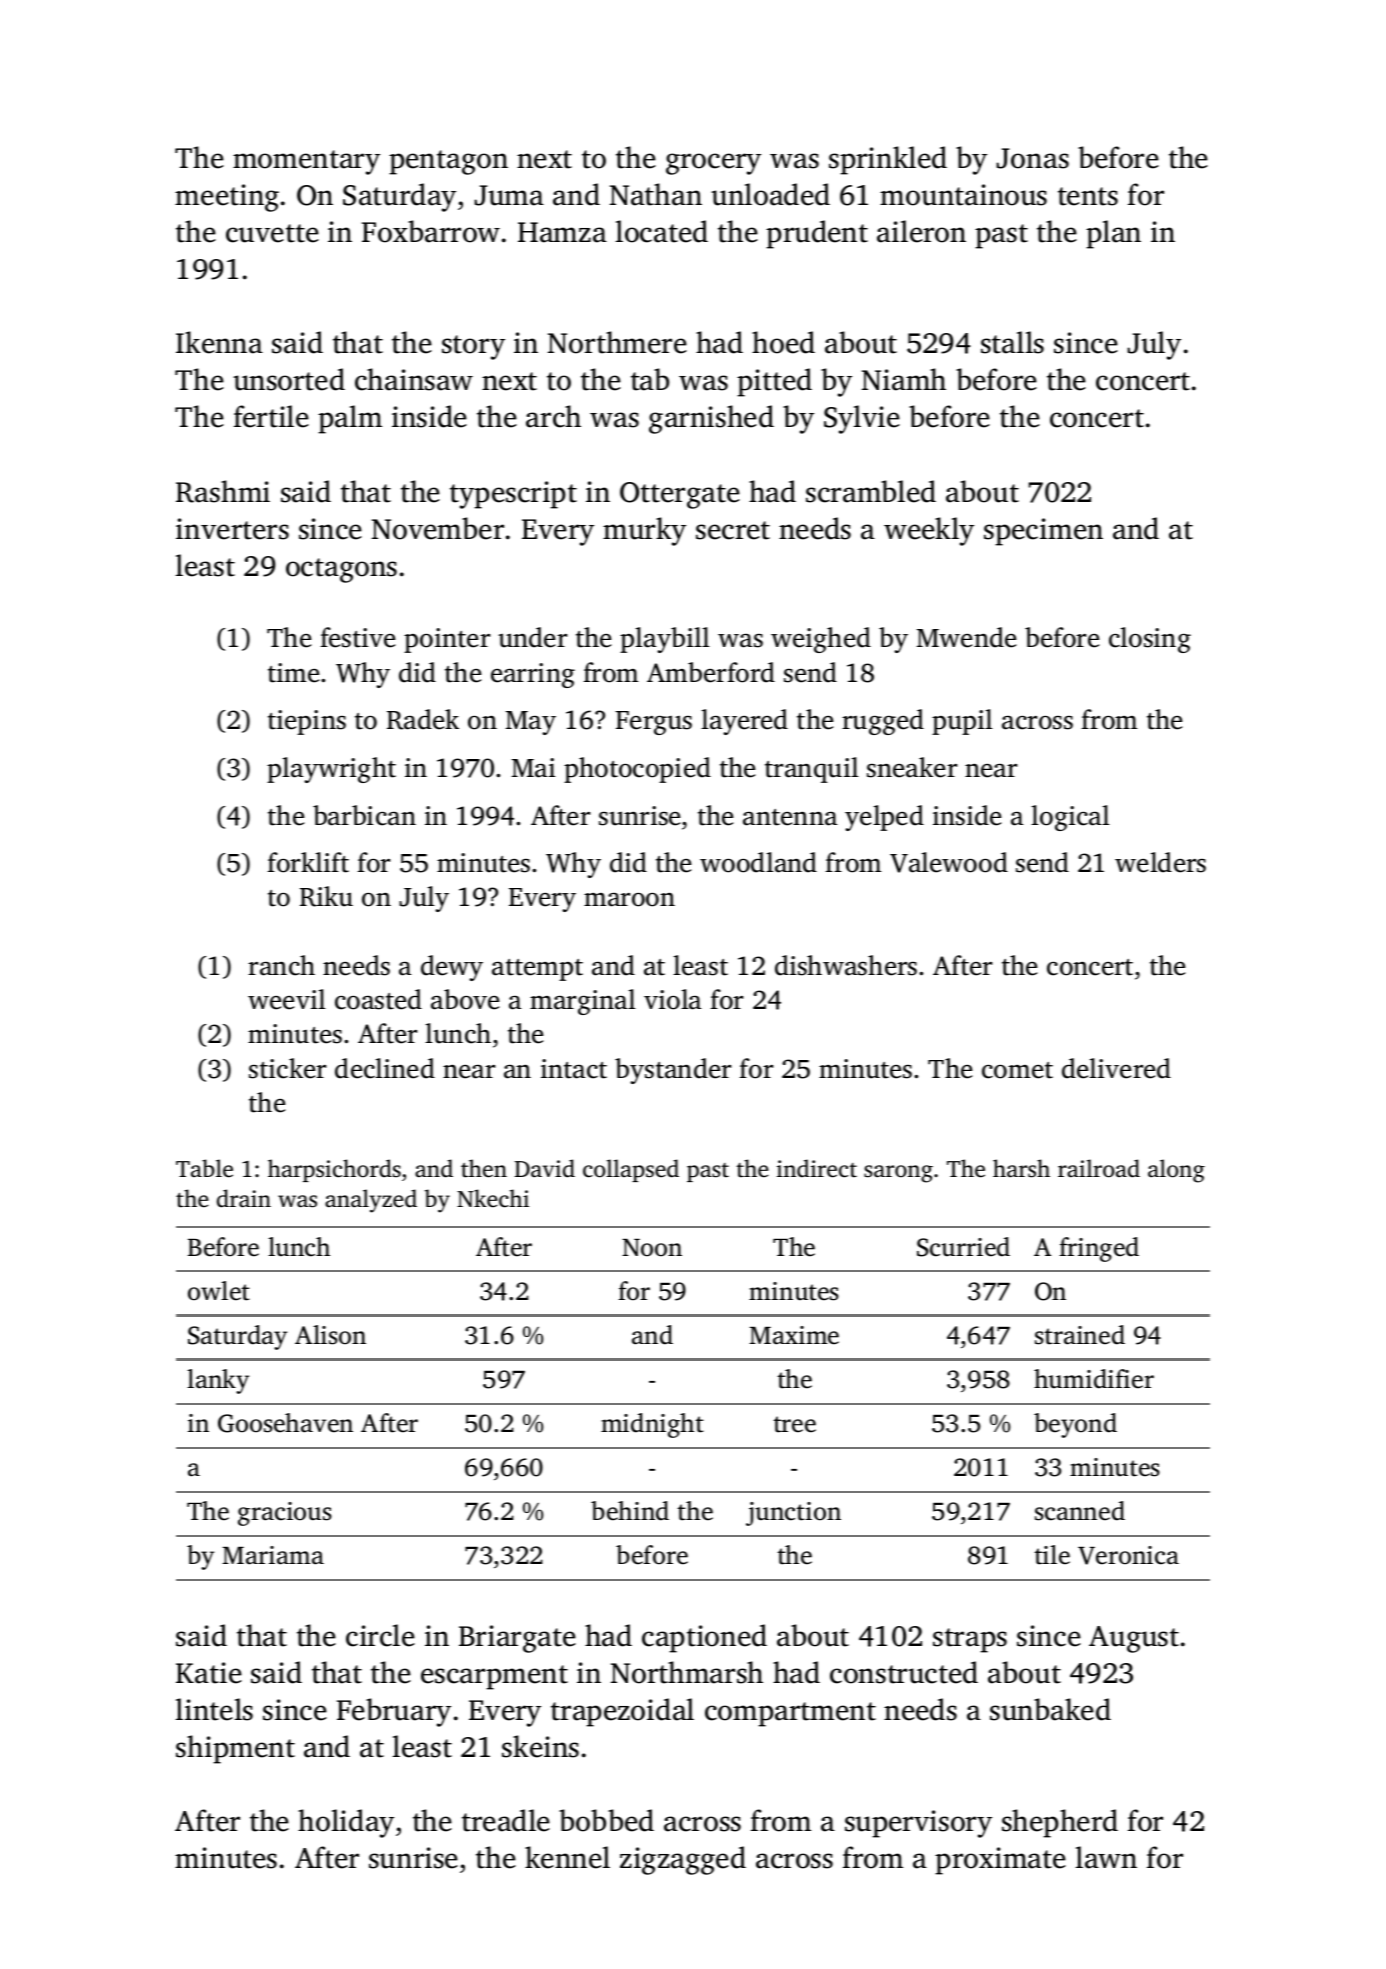 The height and width of the screenshot is (1969, 1386). Describe the element at coordinates (235, 1749) in the screenshot. I see `shipment` at that location.
